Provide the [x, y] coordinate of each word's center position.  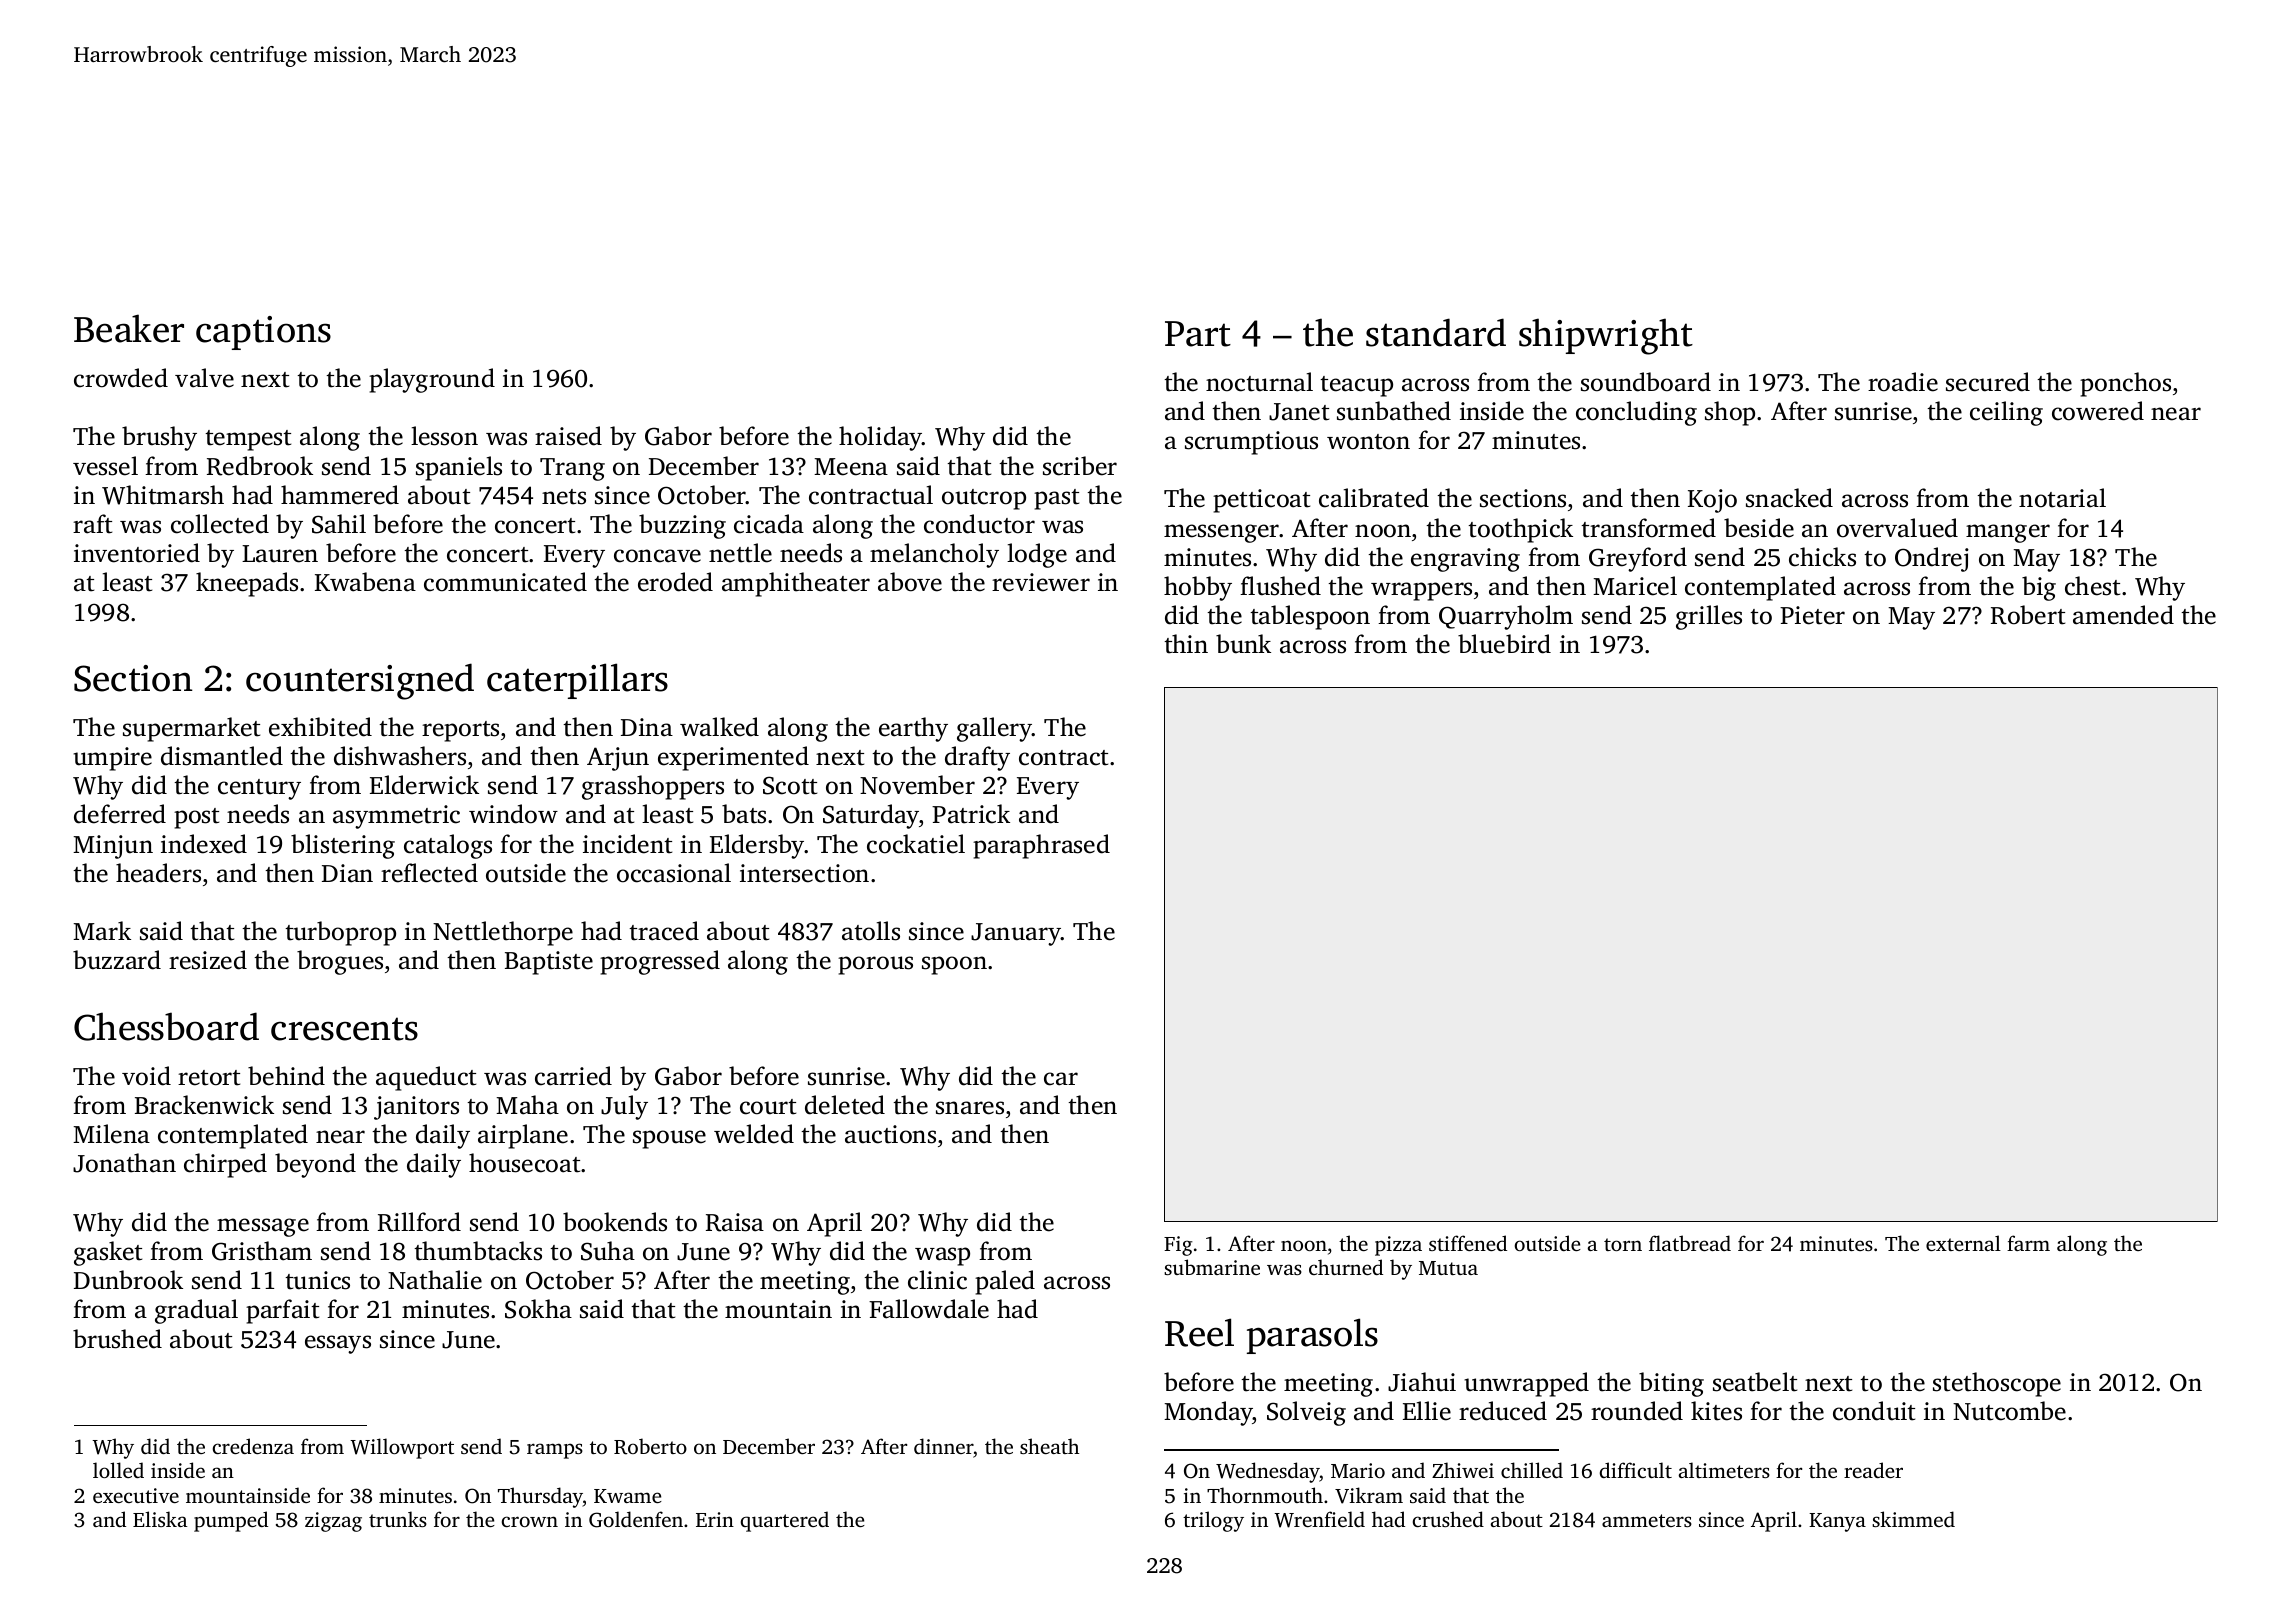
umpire [112, 759]
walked [719, 727]
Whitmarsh [163, 495]
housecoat [524, 1163]
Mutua [1448, 1268]
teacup [1356, 386]
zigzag [333, 1522]
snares [970, 1108]
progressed [660, 962]
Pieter [1812, 615]
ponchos [2125, 384]
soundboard [1646, 382]
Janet [1299, 412]
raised [568, 436]
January [1016, 934]
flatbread [1690, 1243]
